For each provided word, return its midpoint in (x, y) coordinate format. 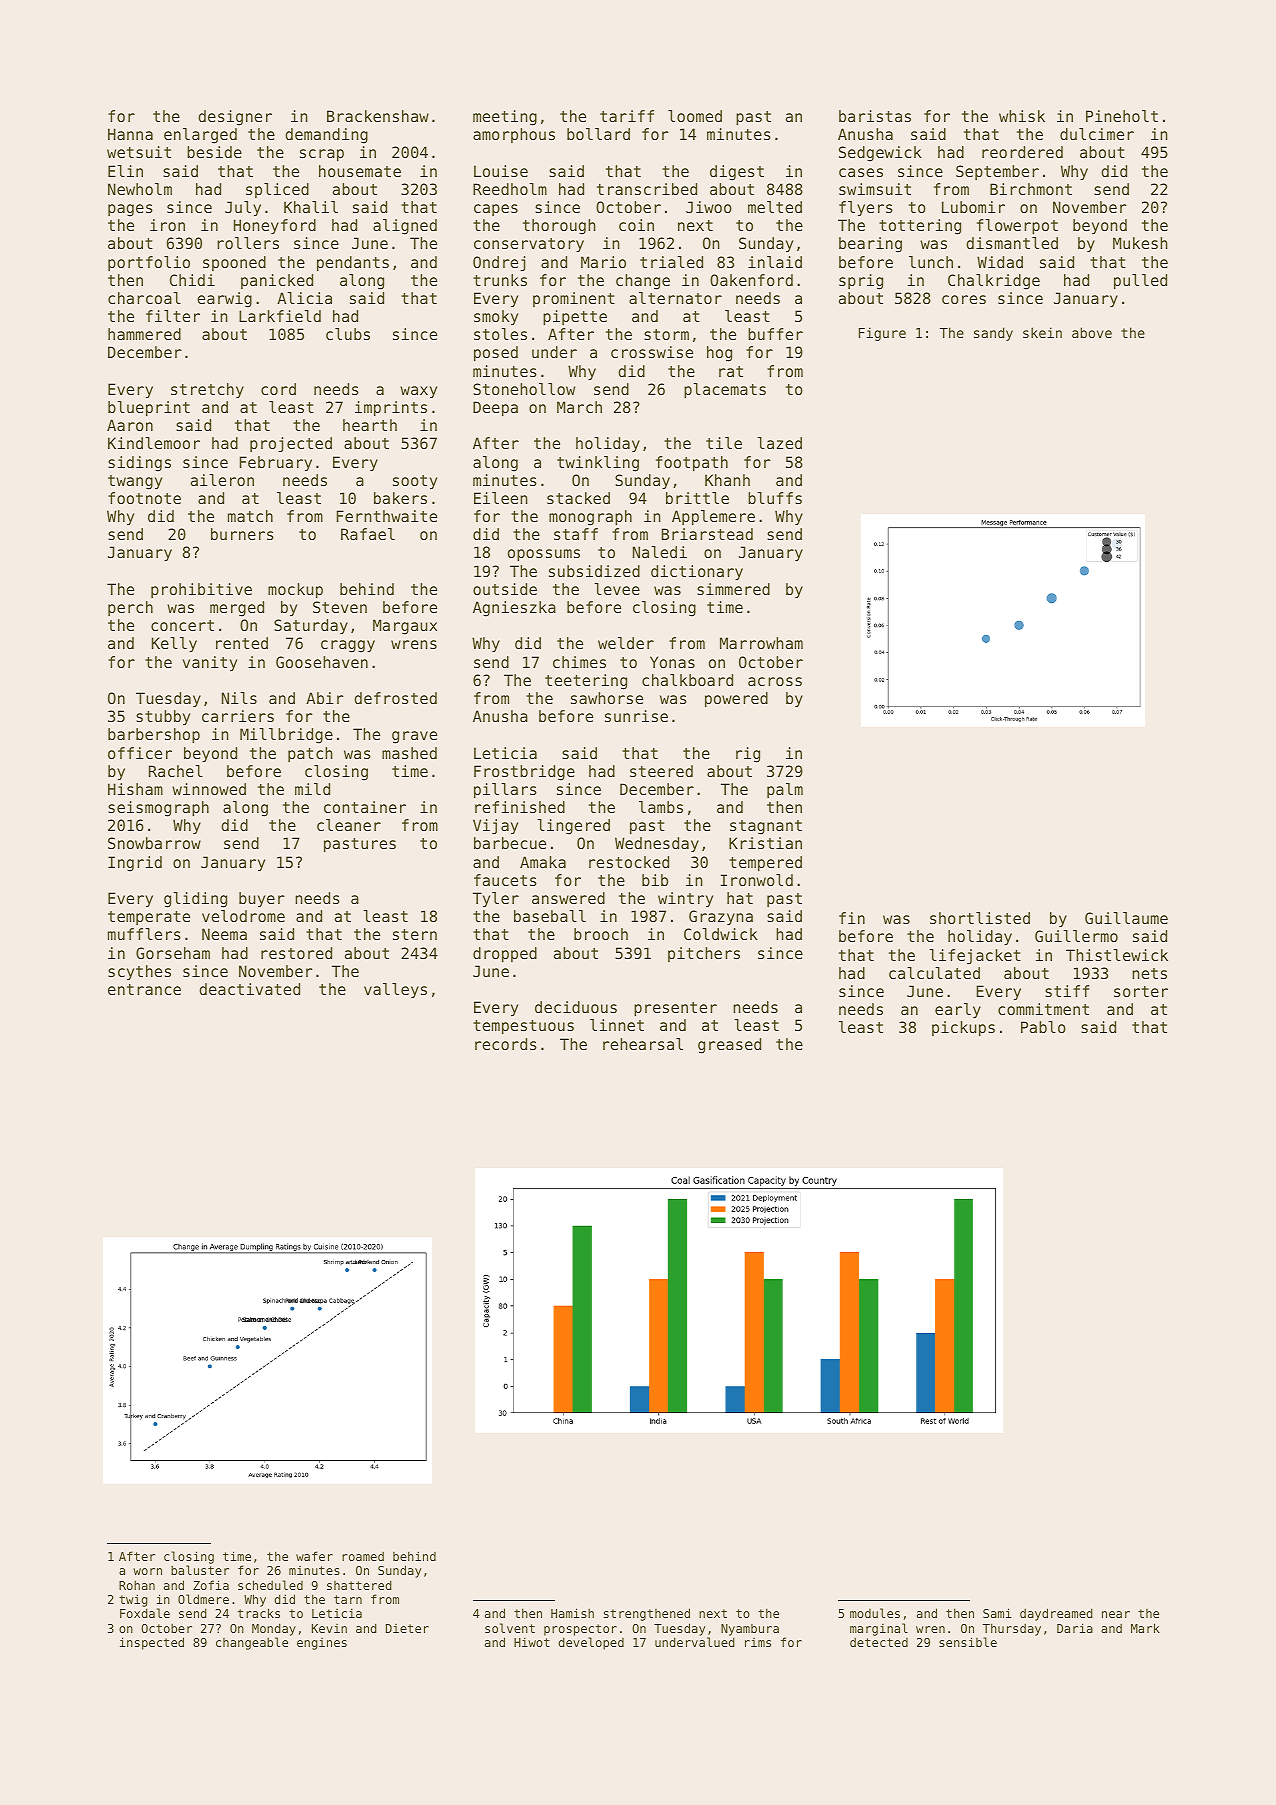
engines (322, 1644)
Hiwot (532, 1642)
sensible (968, 1642)
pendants (353, 263)
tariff (627, 116)
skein (1042, 332)
